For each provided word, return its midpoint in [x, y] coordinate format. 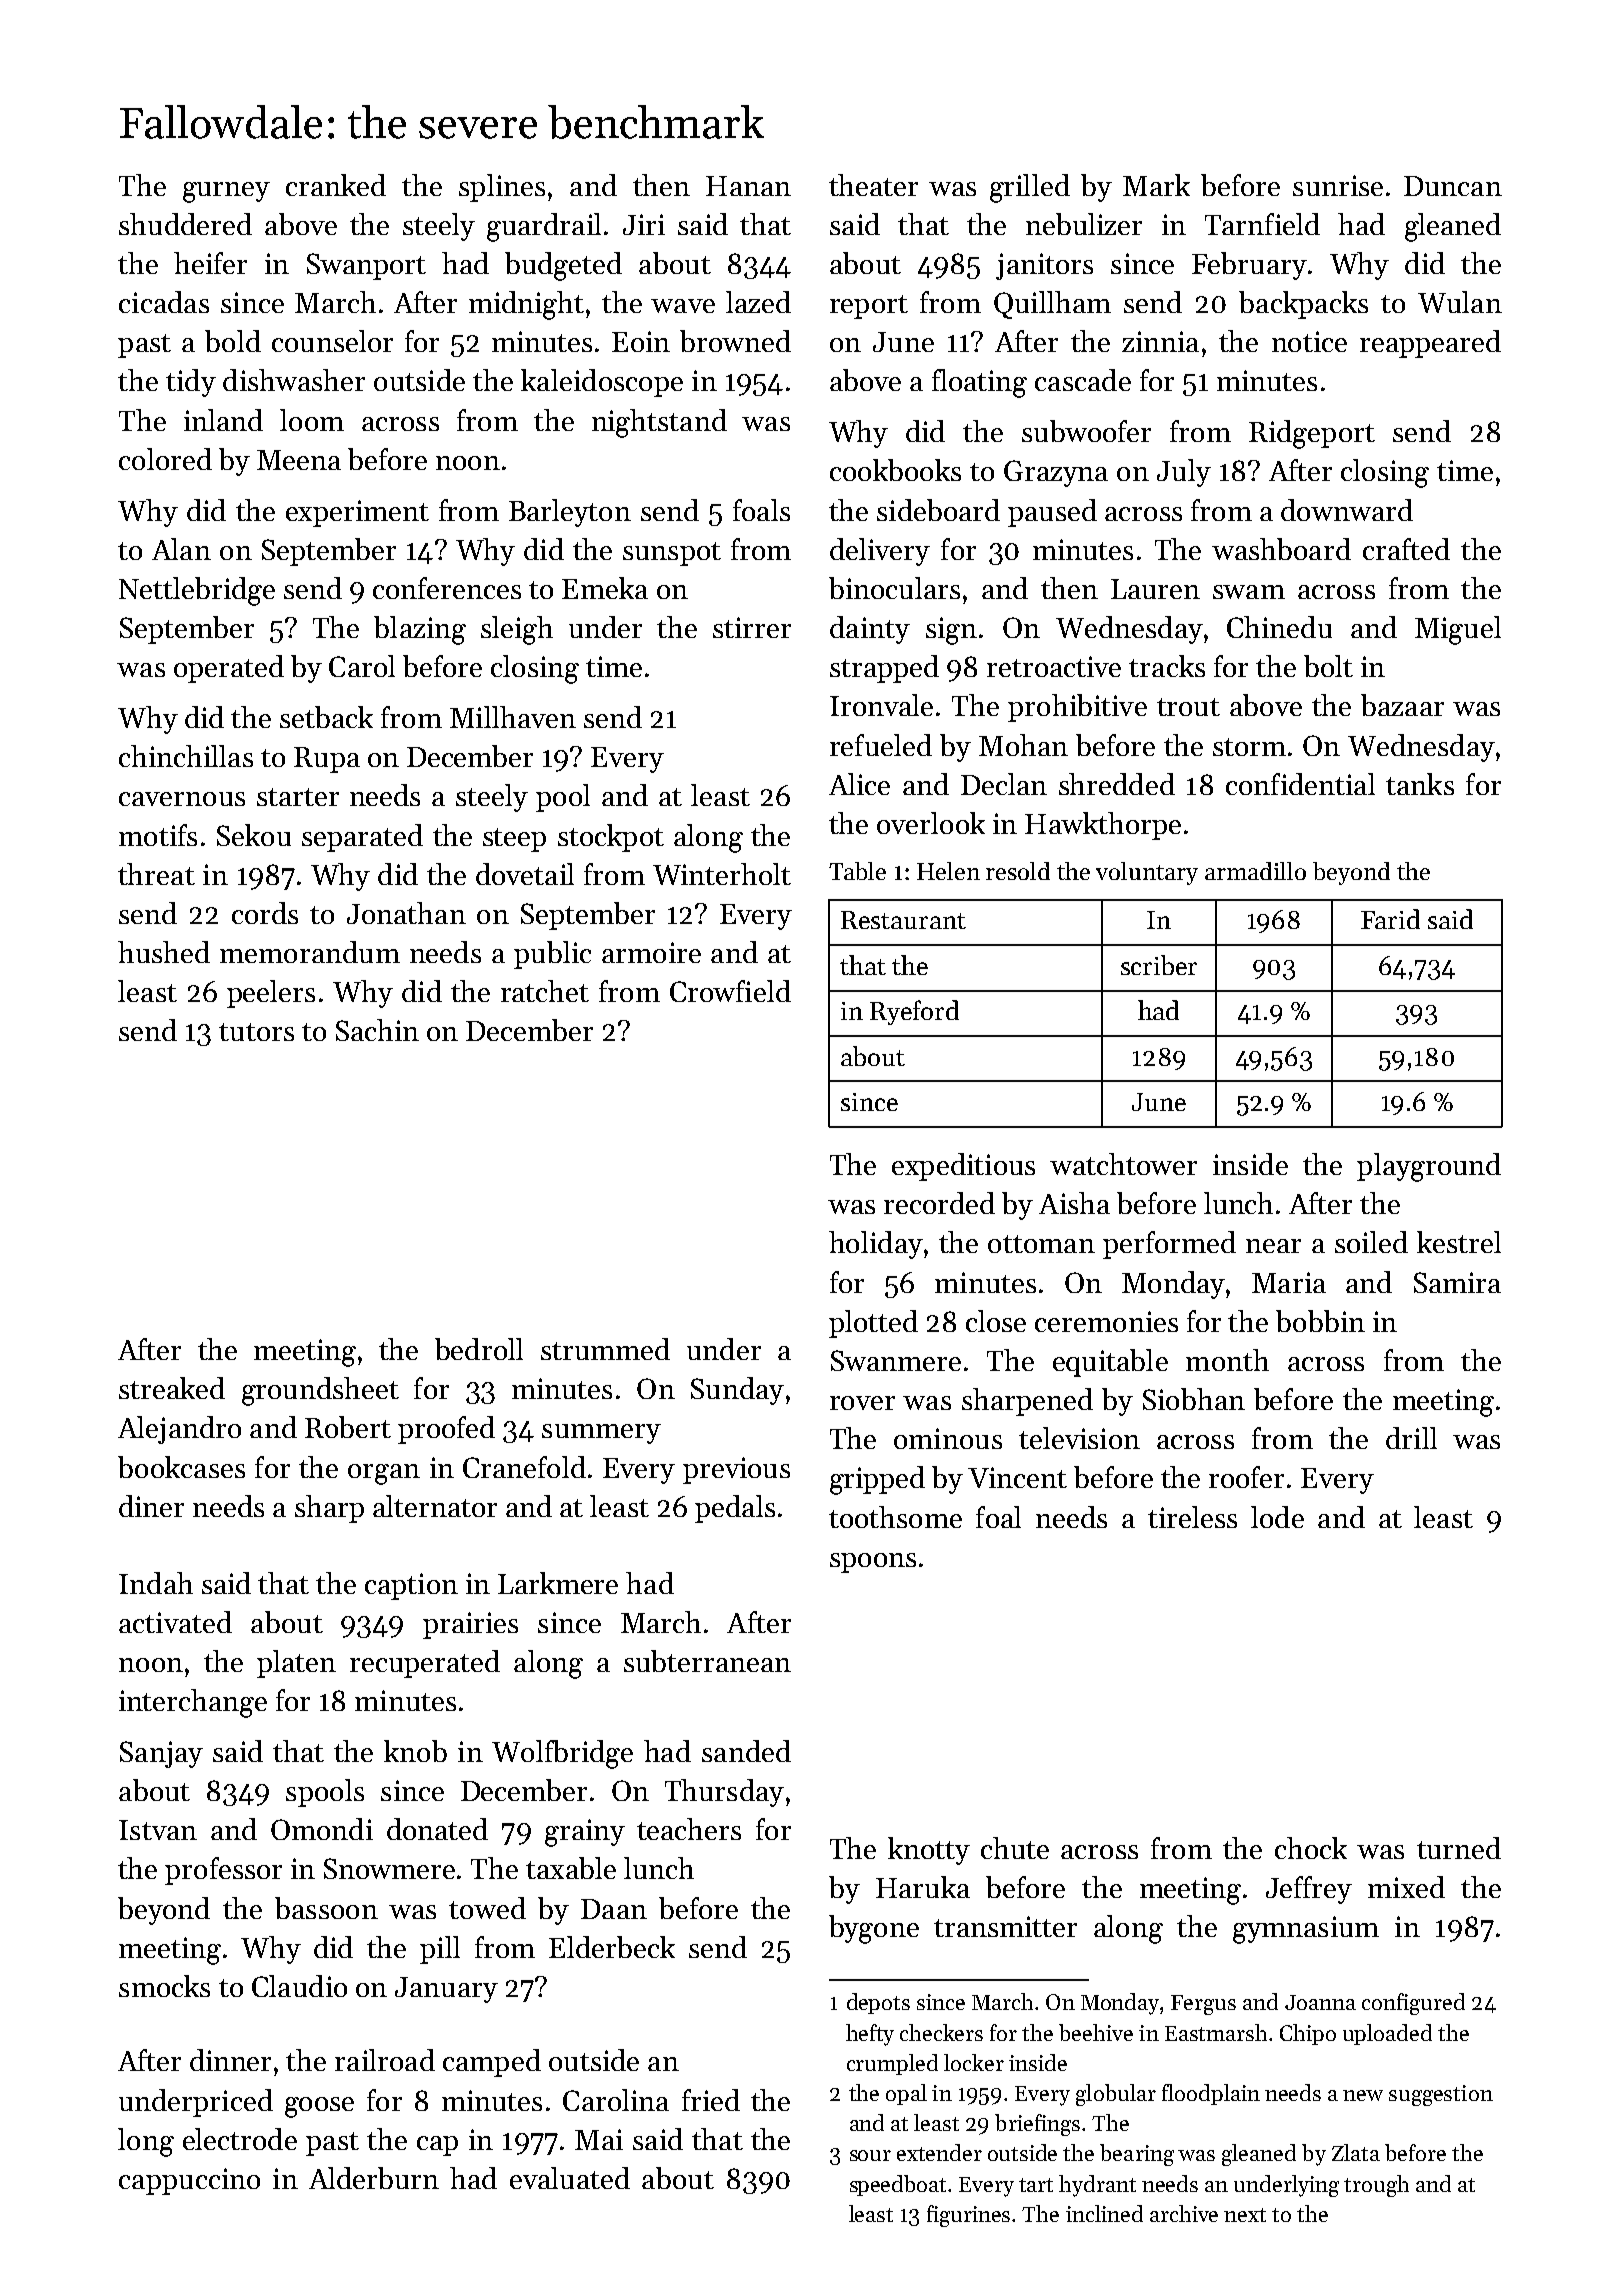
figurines [968, 2216]
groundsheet [320, 1391]
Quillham [1052, 305]
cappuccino [189, 2181]
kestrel [1459, 1242]
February [1249, 266]
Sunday [737, 1391]
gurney [226, 192]
